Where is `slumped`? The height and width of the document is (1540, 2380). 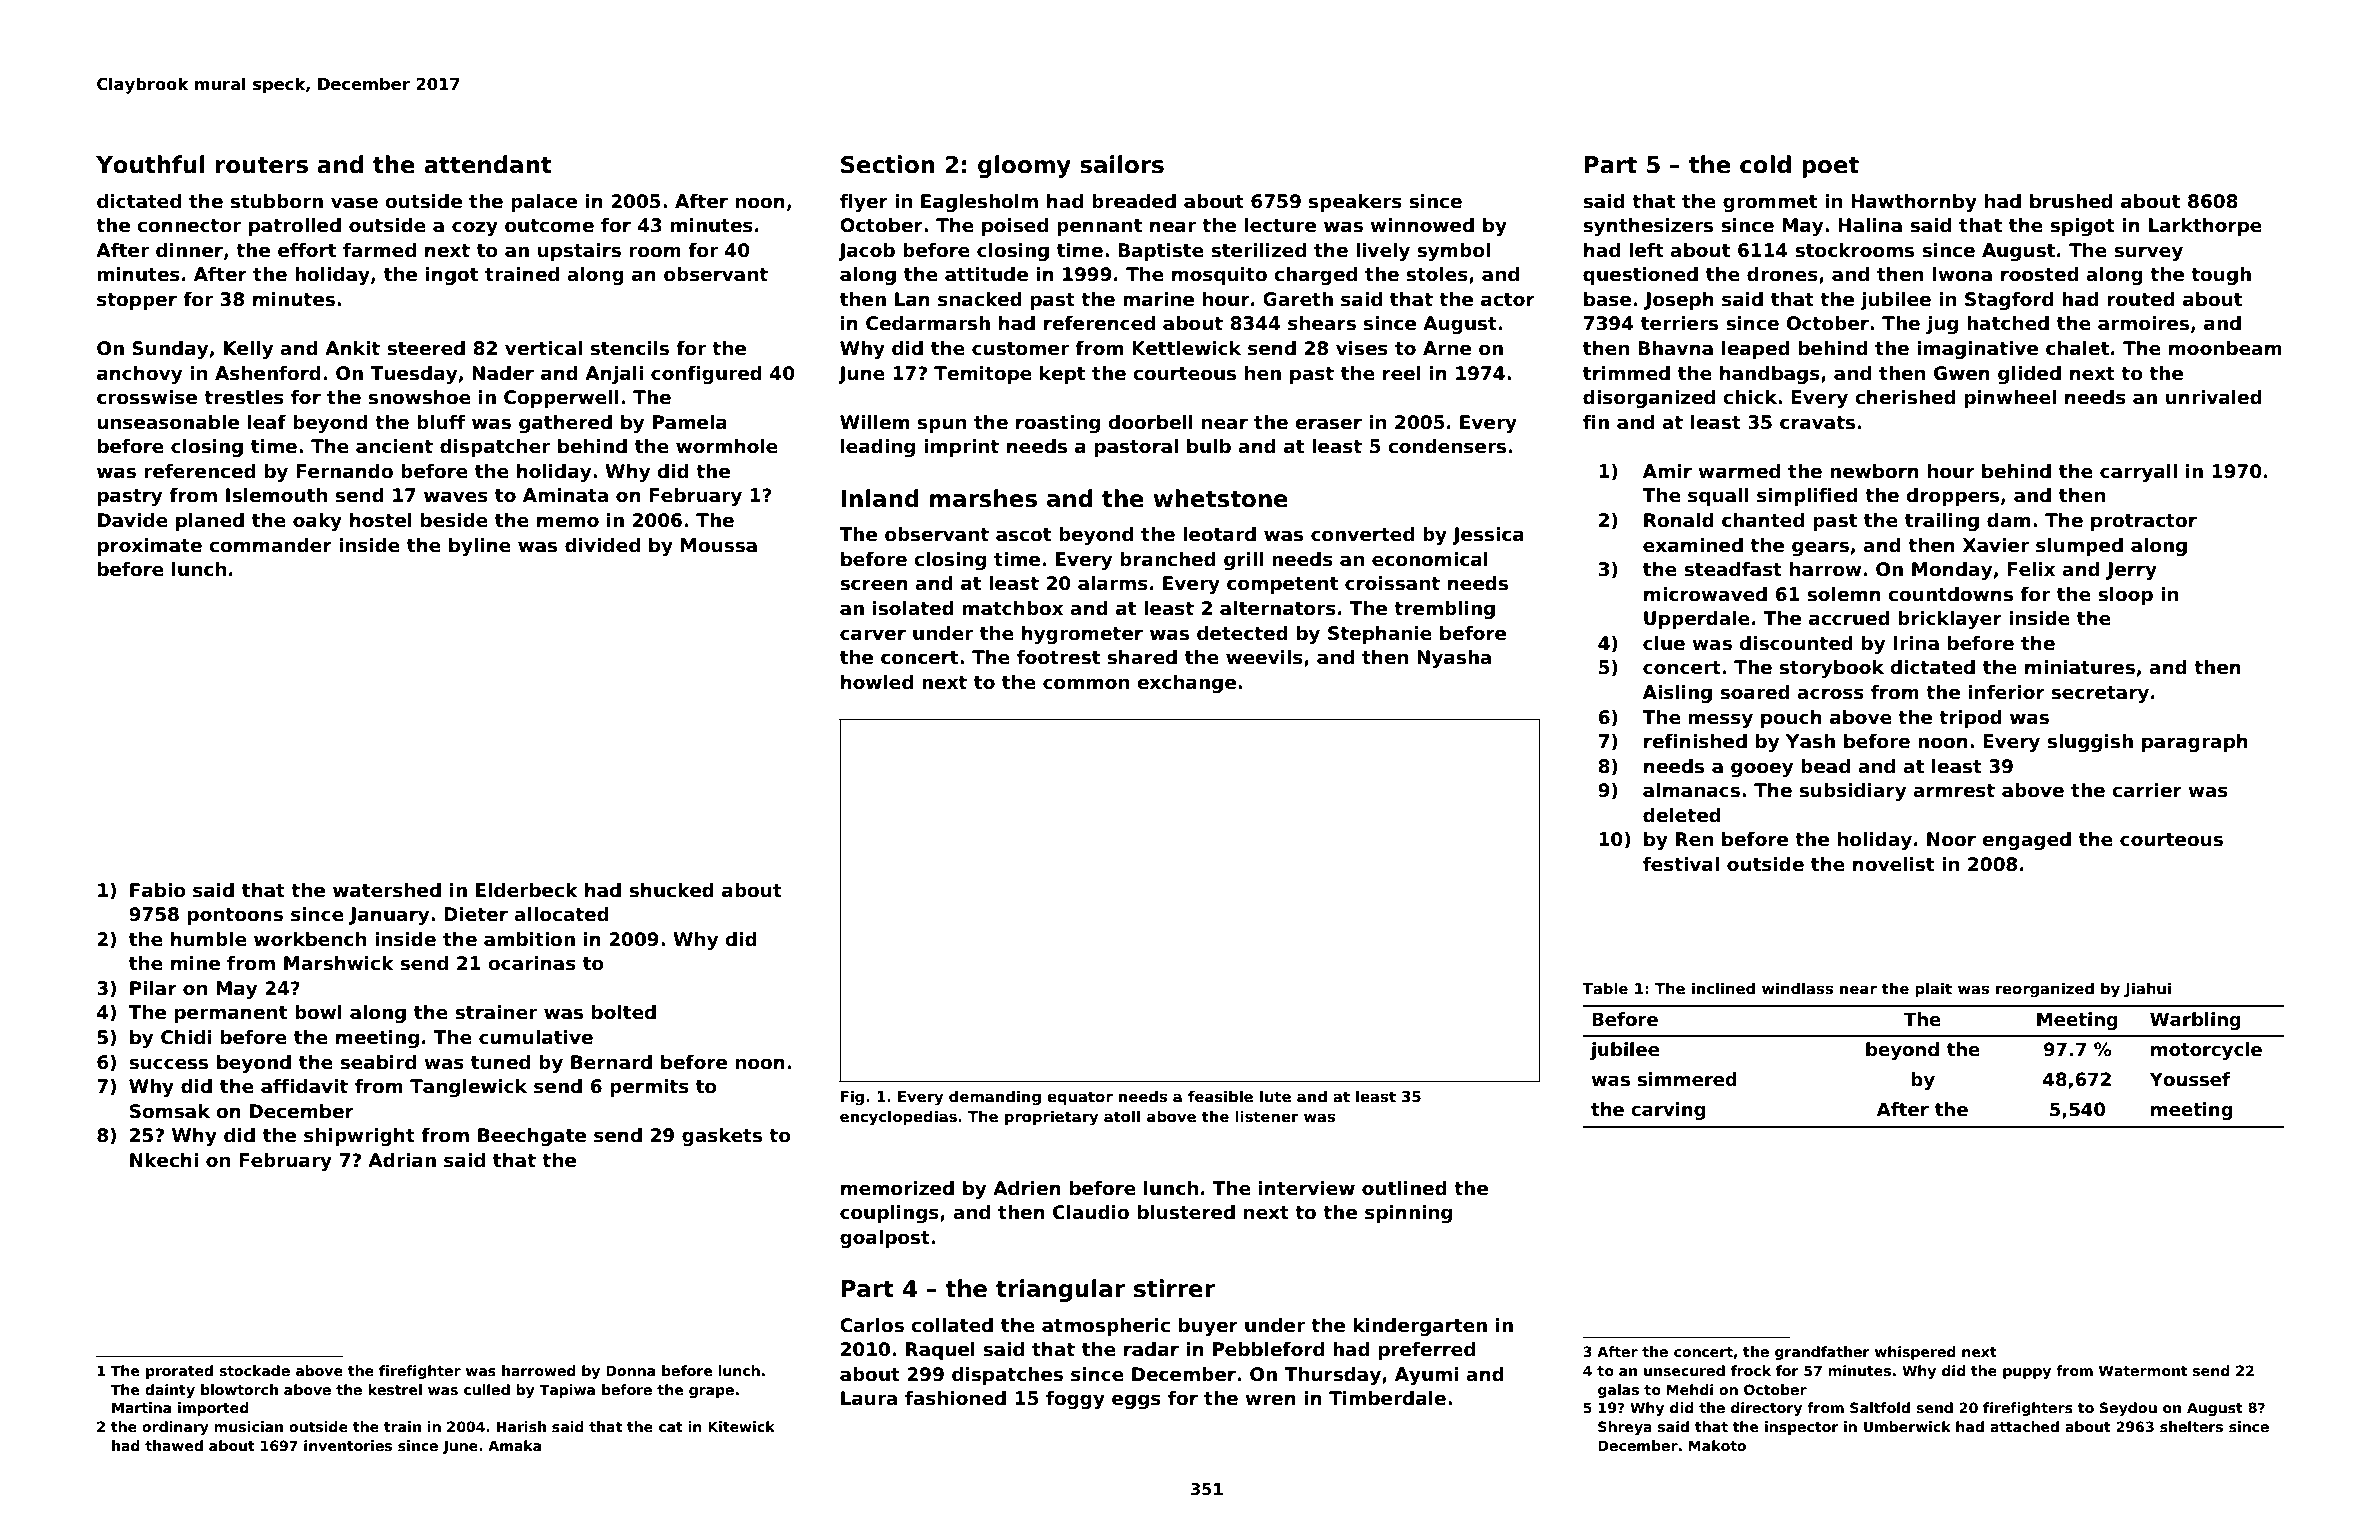
slumped is located at coordinates (2079, 547).
